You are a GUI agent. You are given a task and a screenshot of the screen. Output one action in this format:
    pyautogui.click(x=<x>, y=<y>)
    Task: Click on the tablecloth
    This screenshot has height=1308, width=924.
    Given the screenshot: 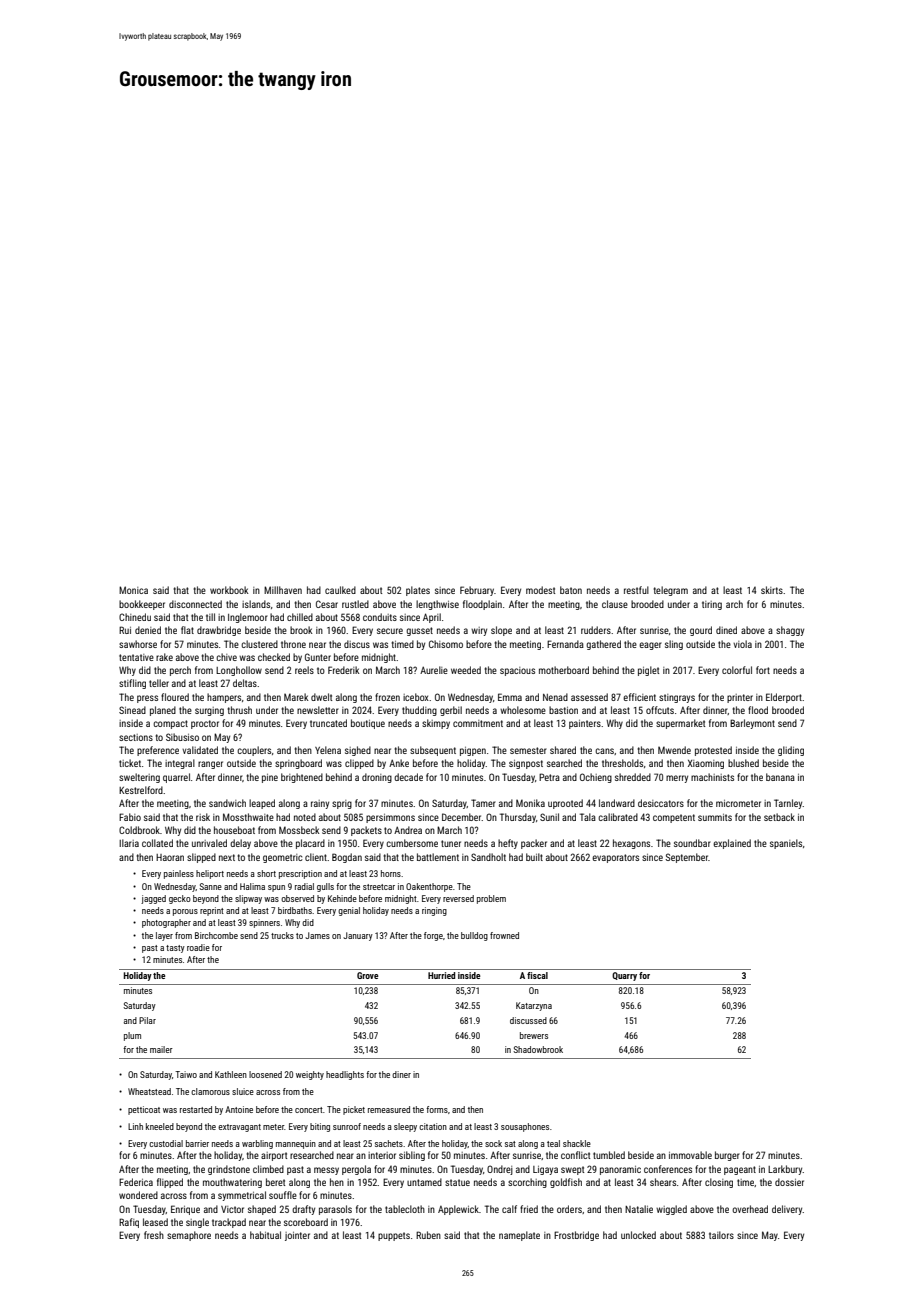 What is the action you would take?
    pyautogui.click(x=405, y=1209)
